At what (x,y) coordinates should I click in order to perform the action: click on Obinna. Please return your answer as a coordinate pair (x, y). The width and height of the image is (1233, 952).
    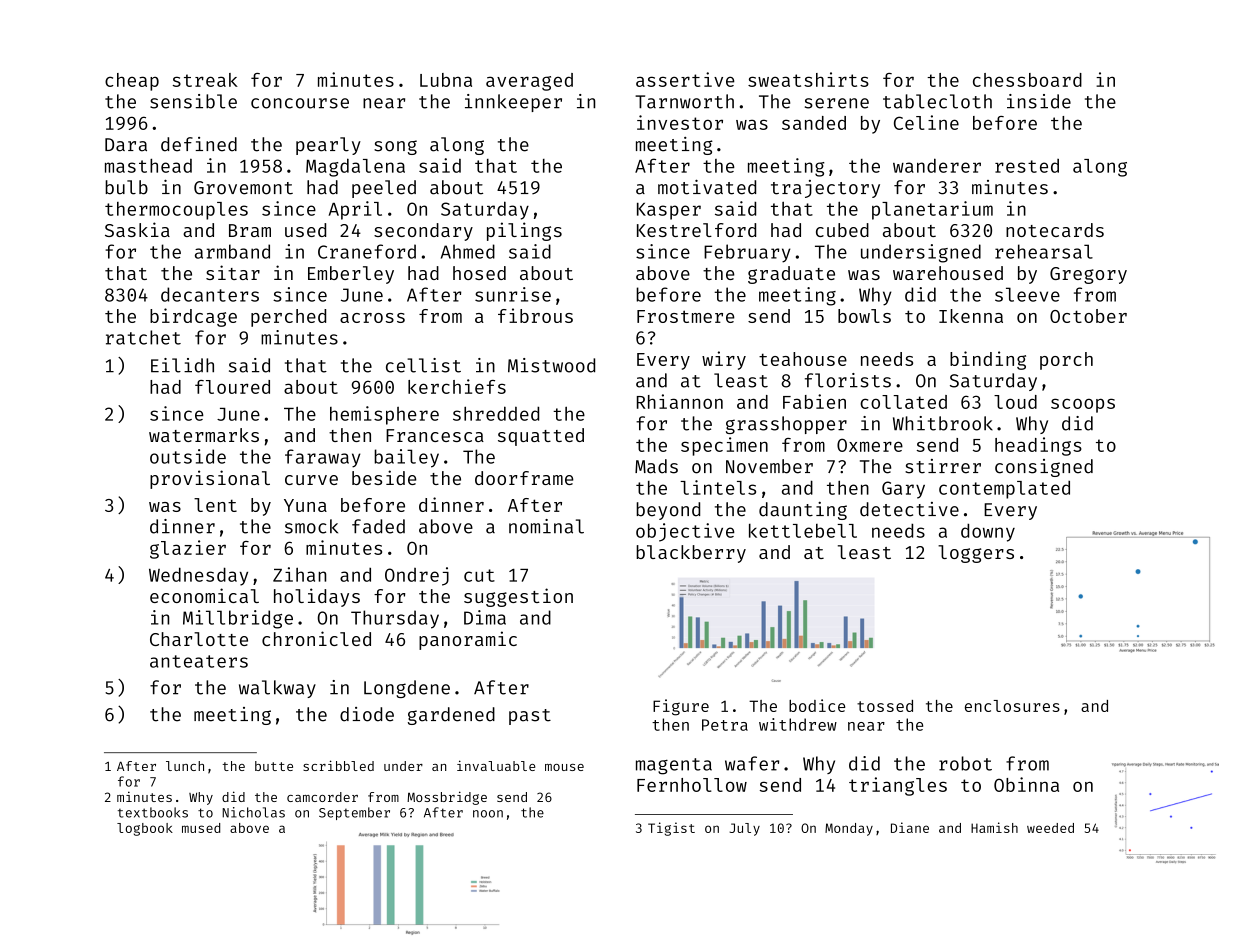
    Looking at the image, I should click on (1026, 784).
